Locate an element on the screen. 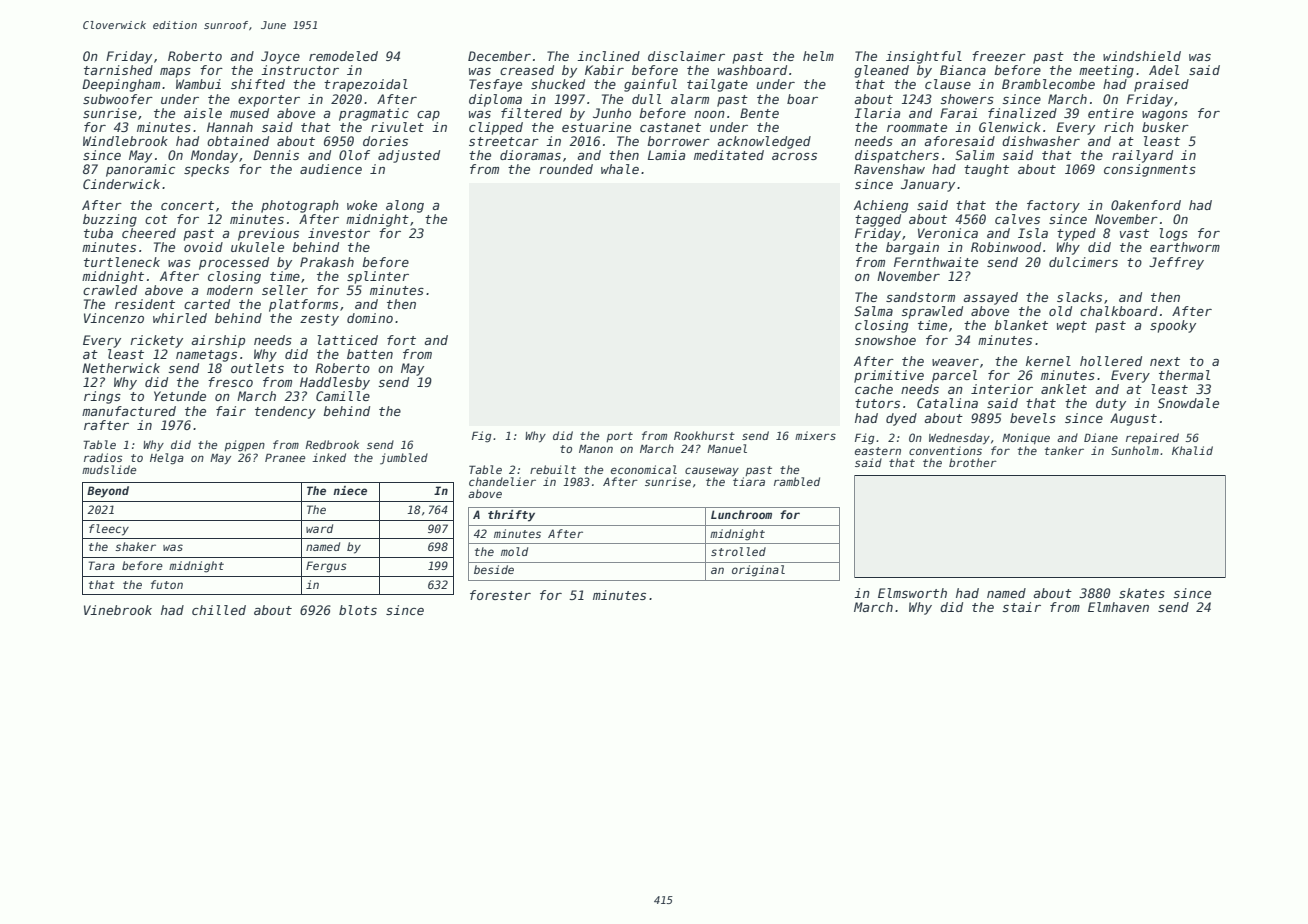  freezer is located at coordinates (999, 56).
